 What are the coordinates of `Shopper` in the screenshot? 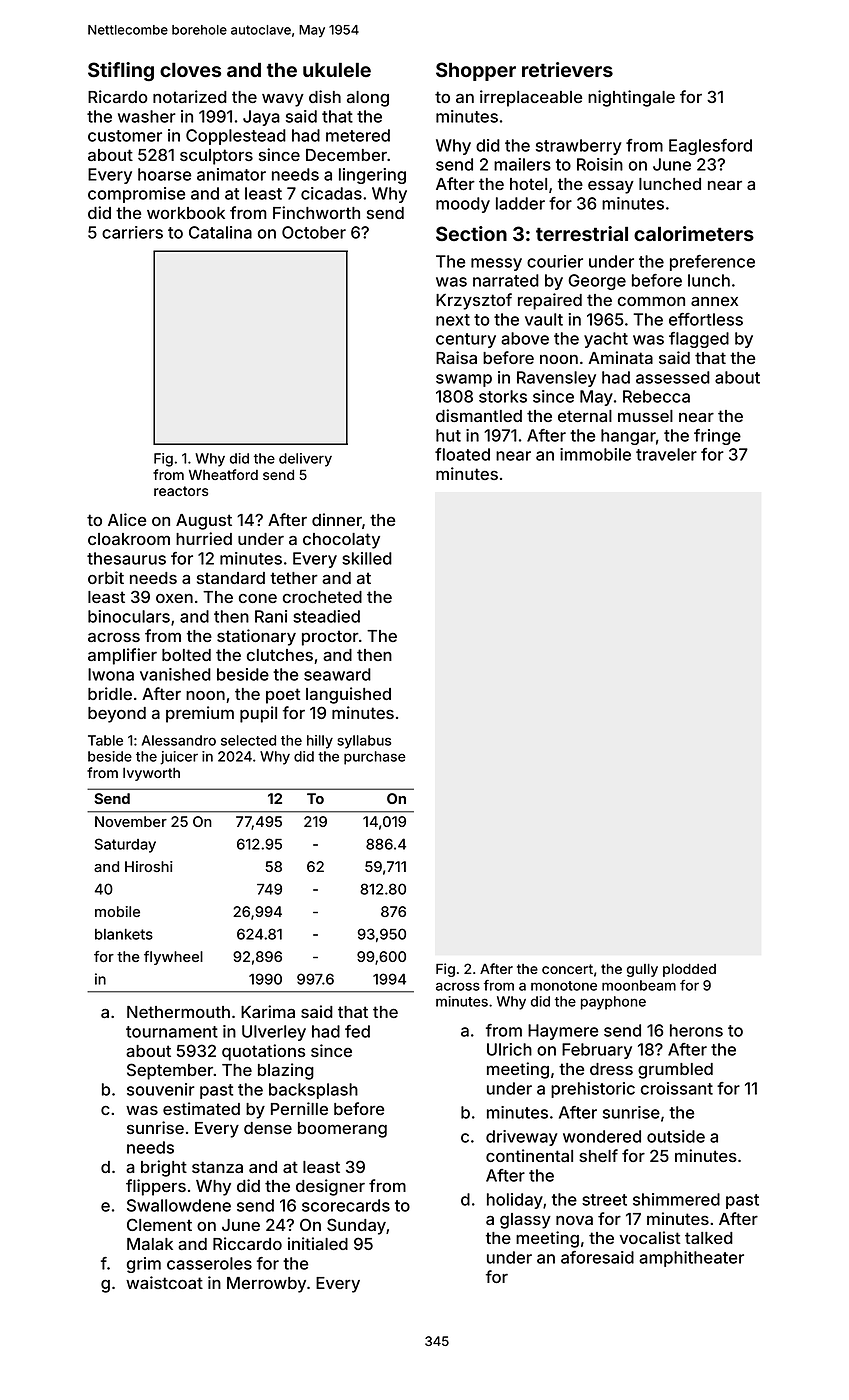 It's located at (476, 71).
